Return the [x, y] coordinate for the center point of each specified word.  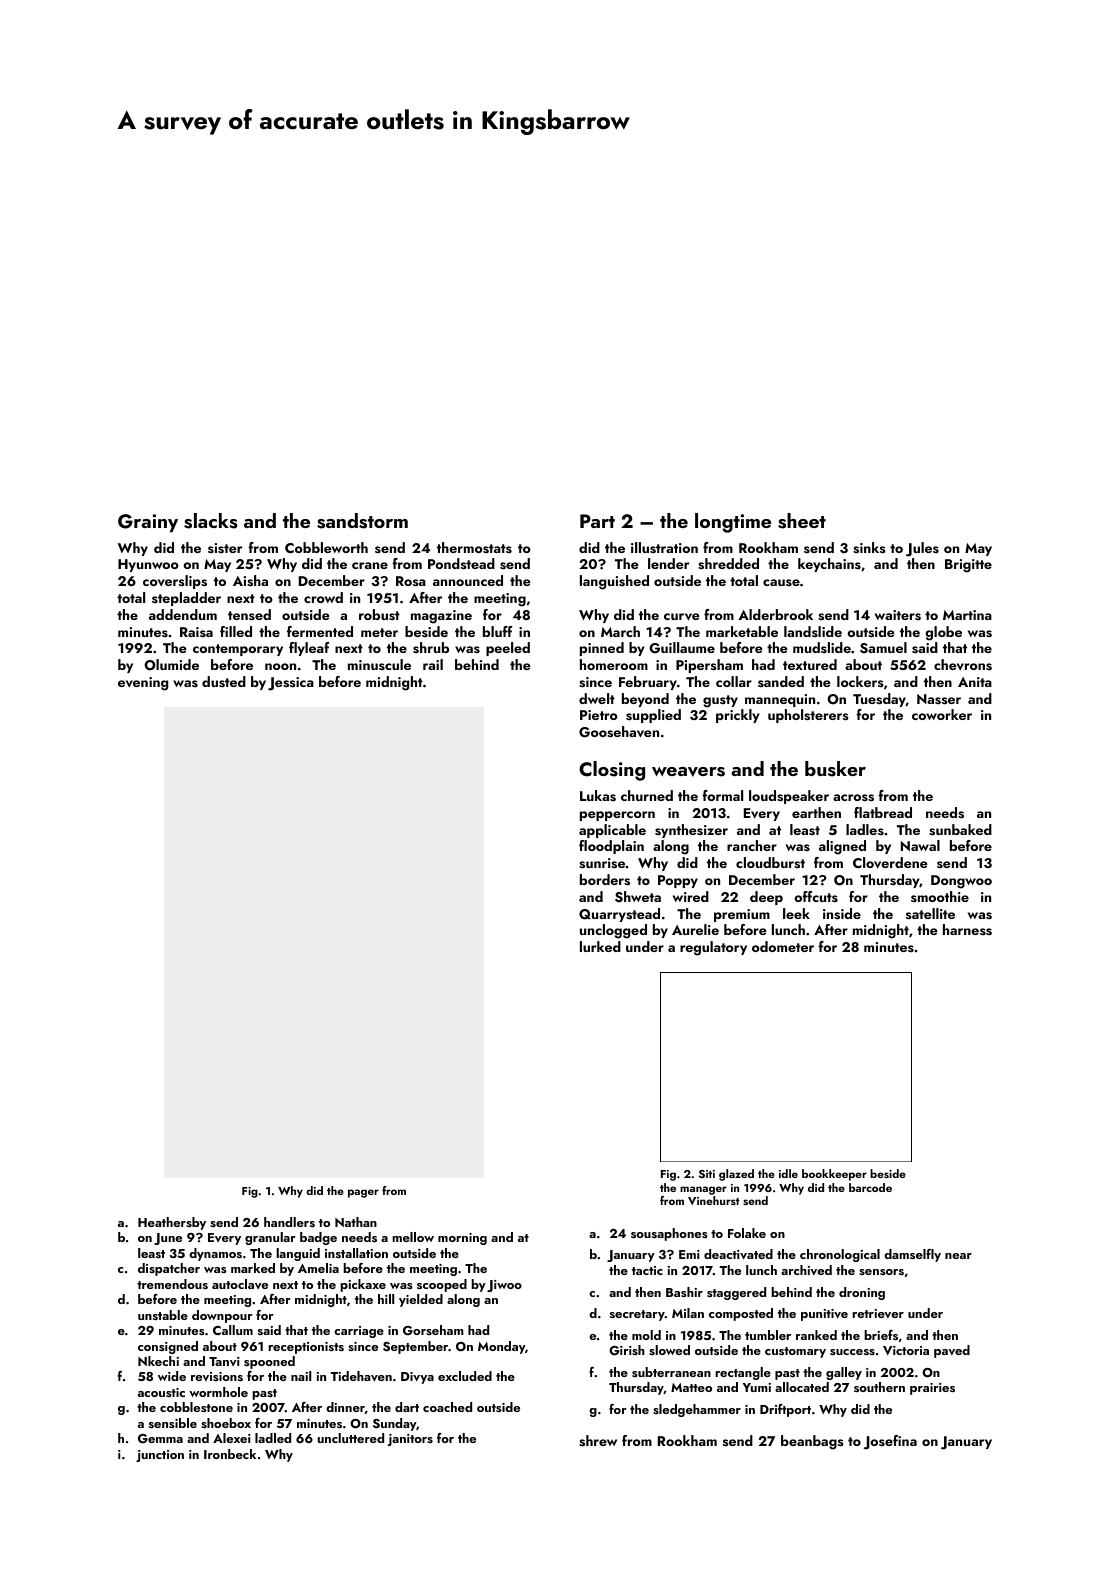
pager [363, 1193]
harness [967, 930]
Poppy [678, 881]
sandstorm [362, 521]
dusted [224, 682]
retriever [878, 1313]
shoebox [226, 1423]
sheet [802, 521]
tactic [647, 1270]
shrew [598, 1441]
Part [597, 521]
